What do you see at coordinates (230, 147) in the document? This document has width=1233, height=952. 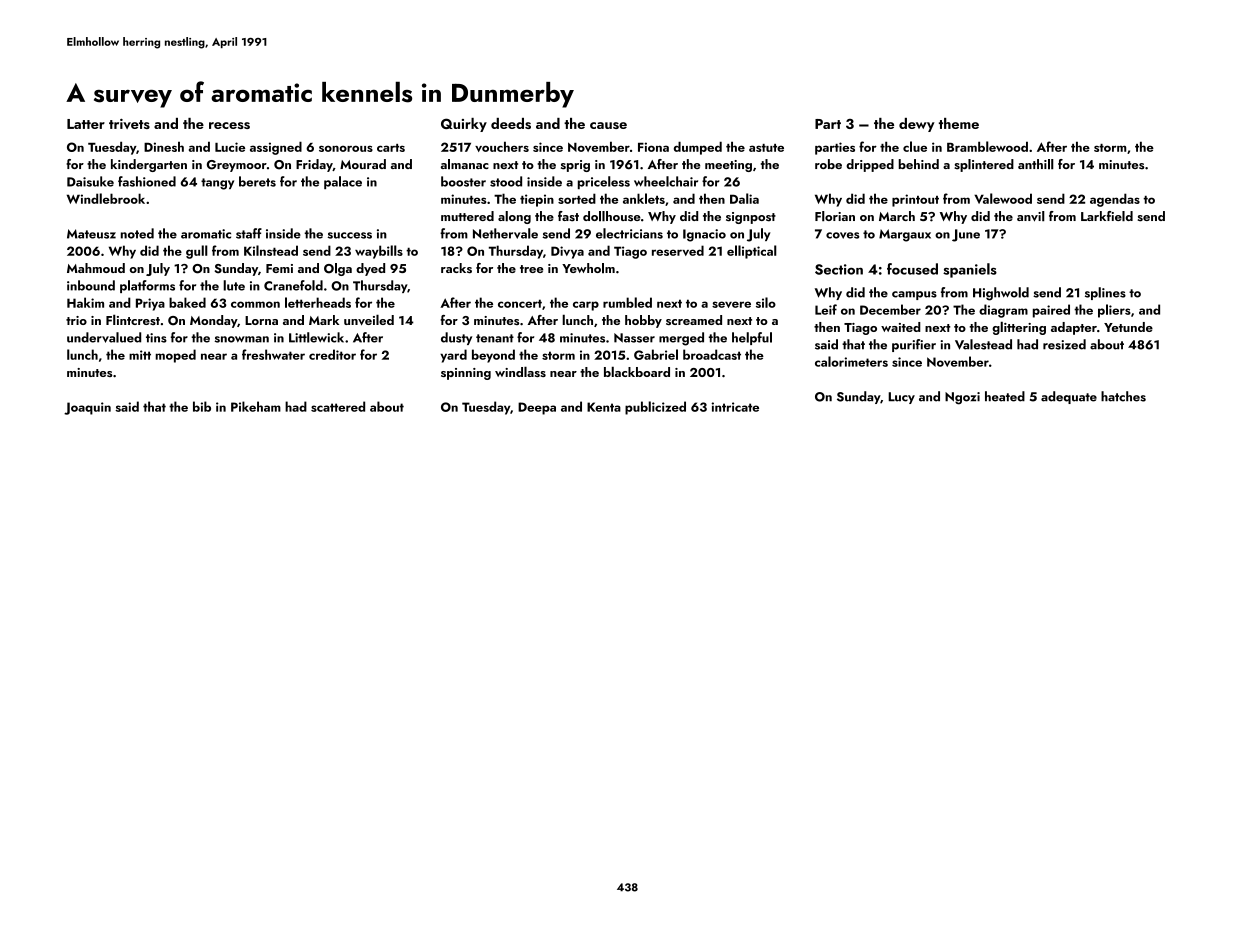 I see `Lucie` at bounding box center [230, 147].
